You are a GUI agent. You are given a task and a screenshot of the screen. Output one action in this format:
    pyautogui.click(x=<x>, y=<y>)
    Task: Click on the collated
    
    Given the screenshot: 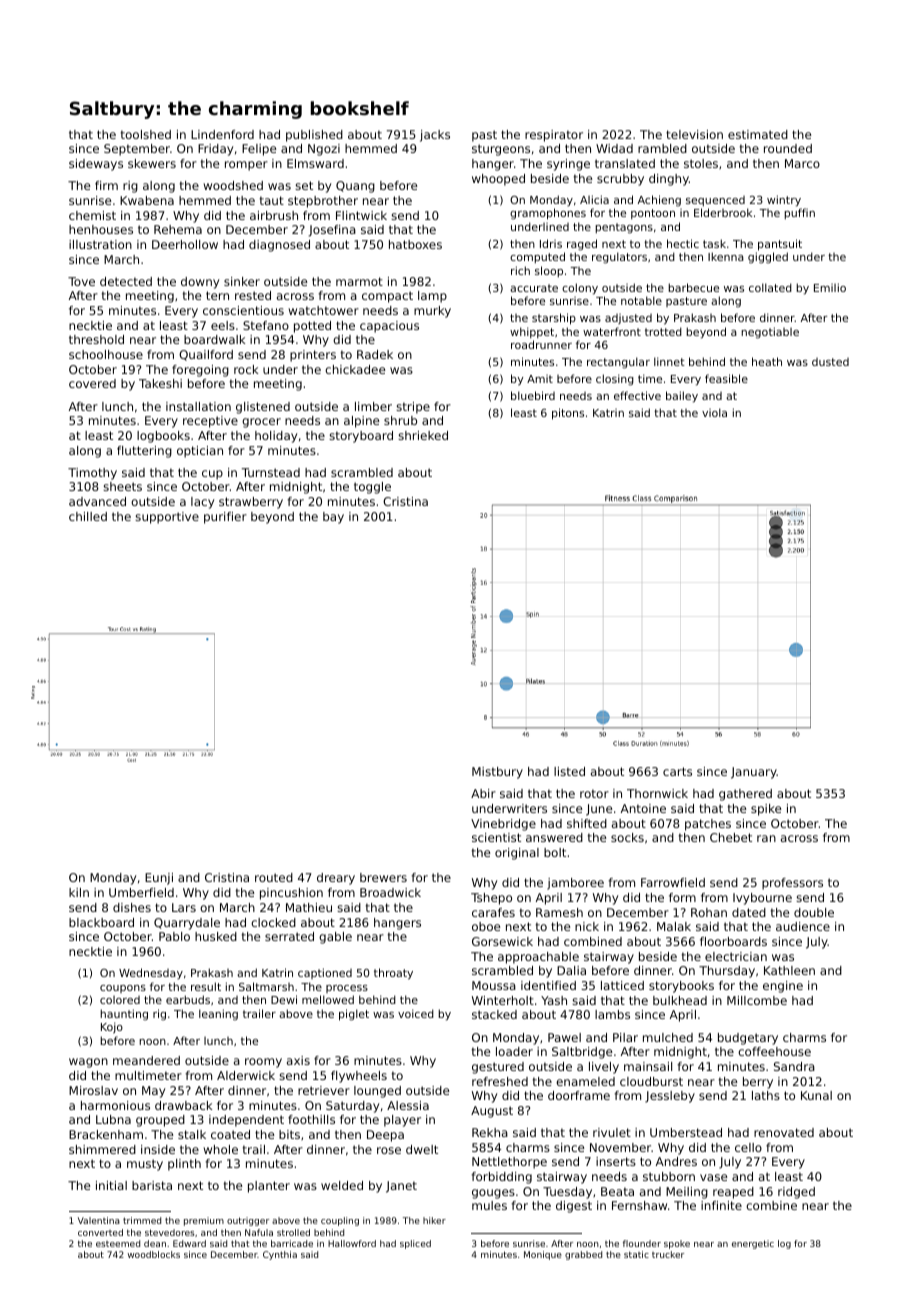 What is the action you would take?
    pyautogui.click(x=770, y=287)
